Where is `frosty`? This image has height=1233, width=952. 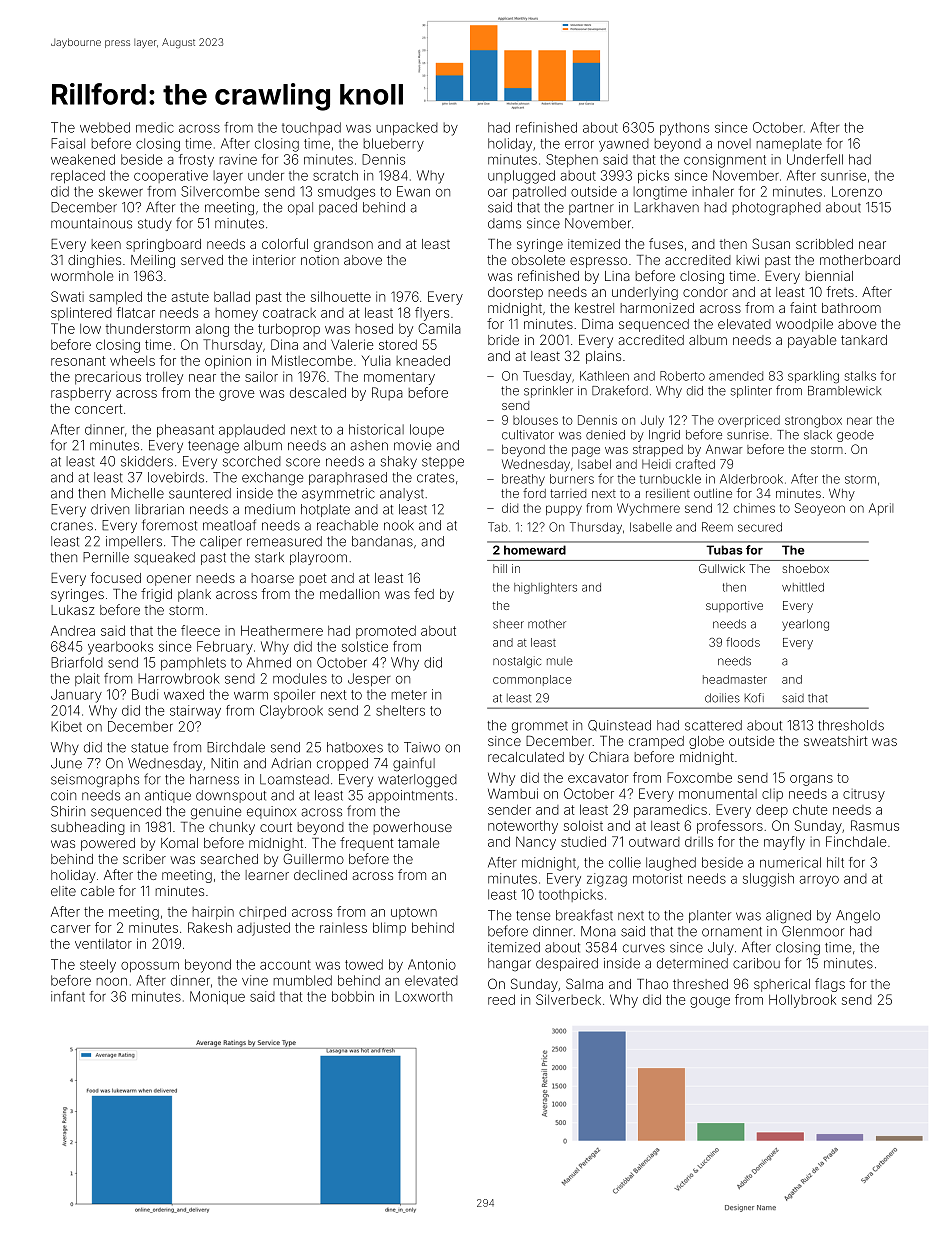 frosty is located at coordinates (196, 160).
